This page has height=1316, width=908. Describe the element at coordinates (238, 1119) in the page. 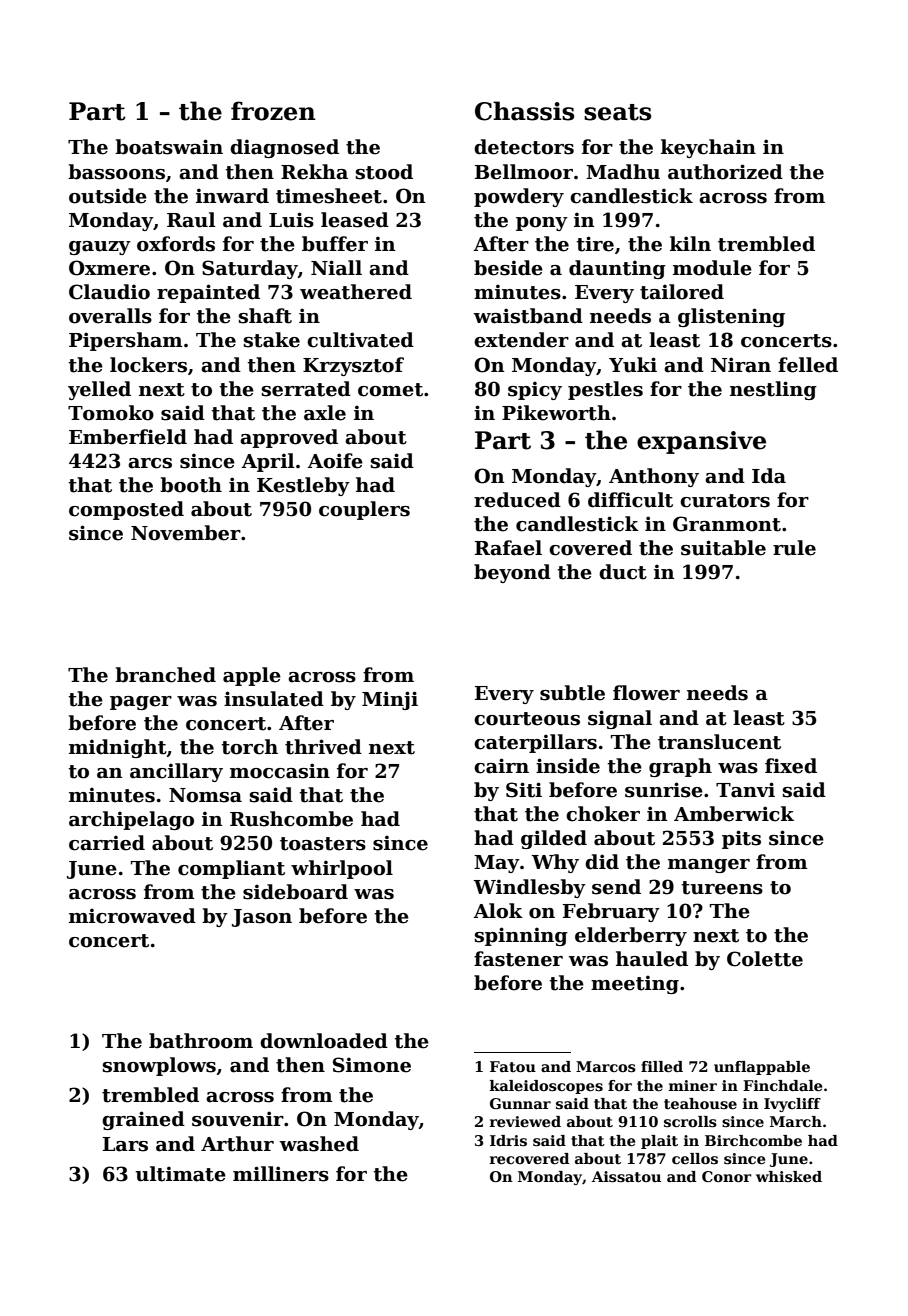

I see `souvenir` at that location.
